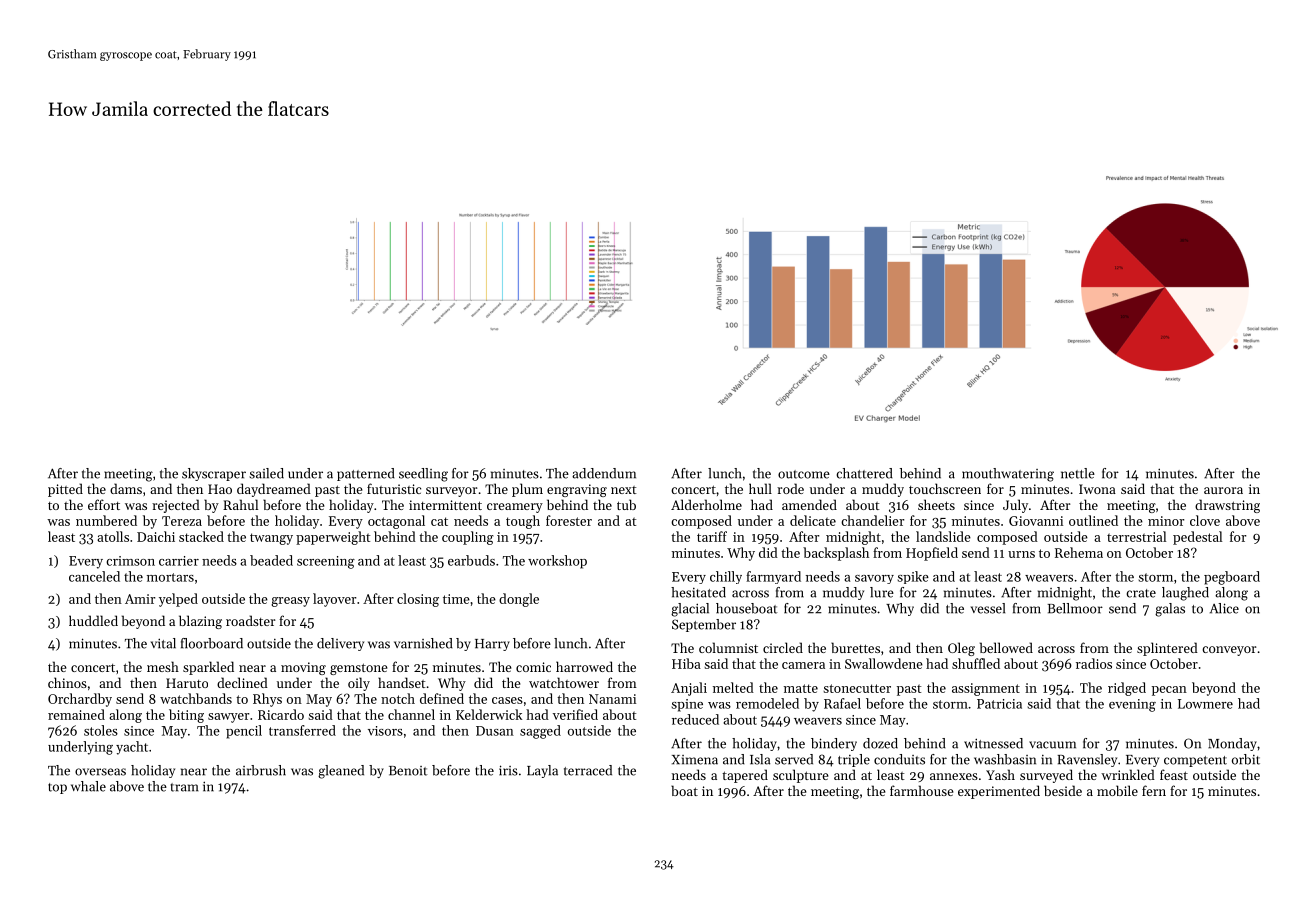  I want to click on roadster, so click(250, 620).
